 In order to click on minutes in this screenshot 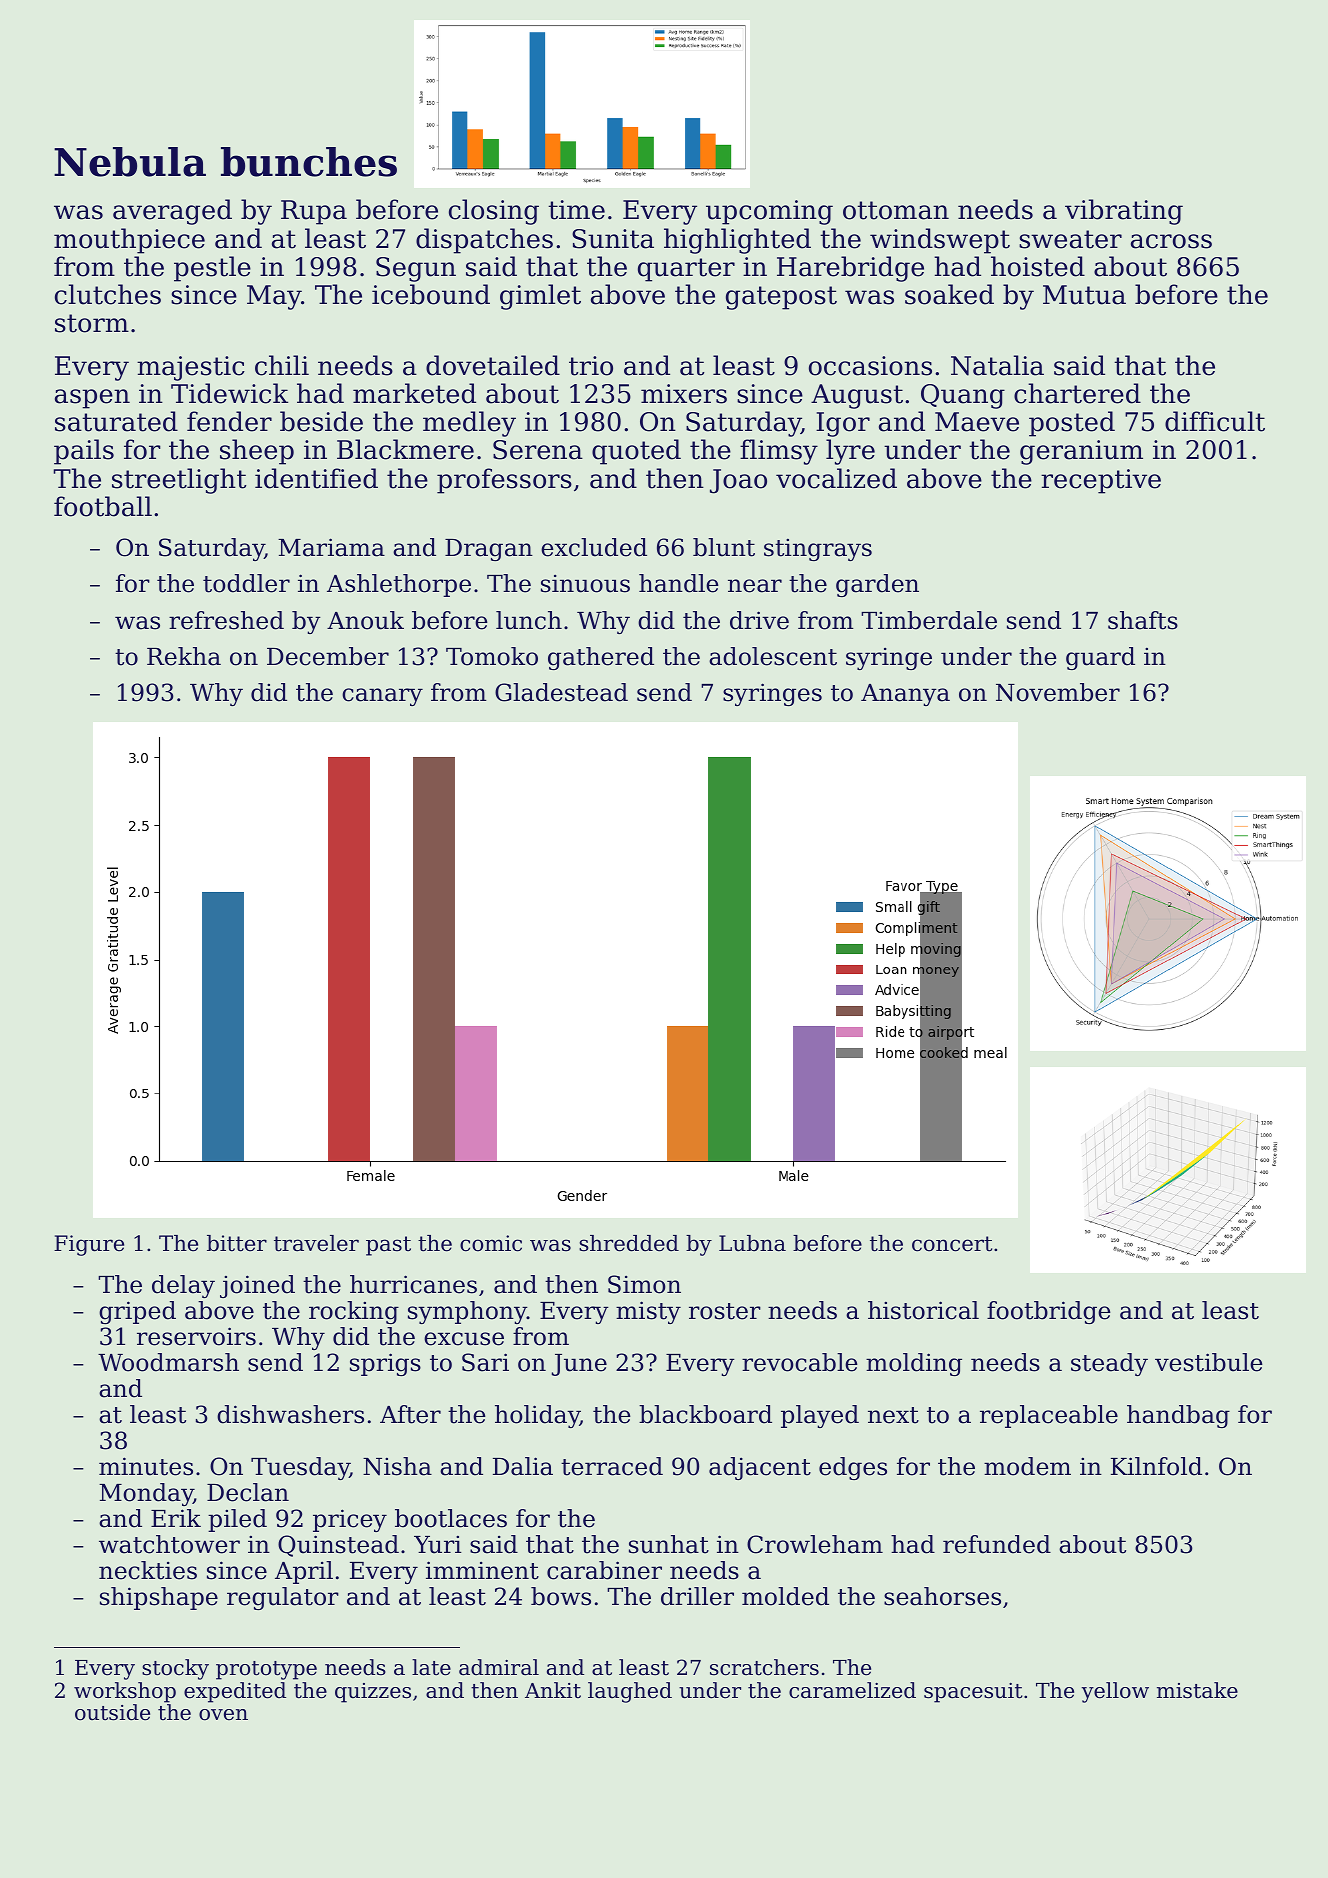, I will do `click(146, 1466)`.
